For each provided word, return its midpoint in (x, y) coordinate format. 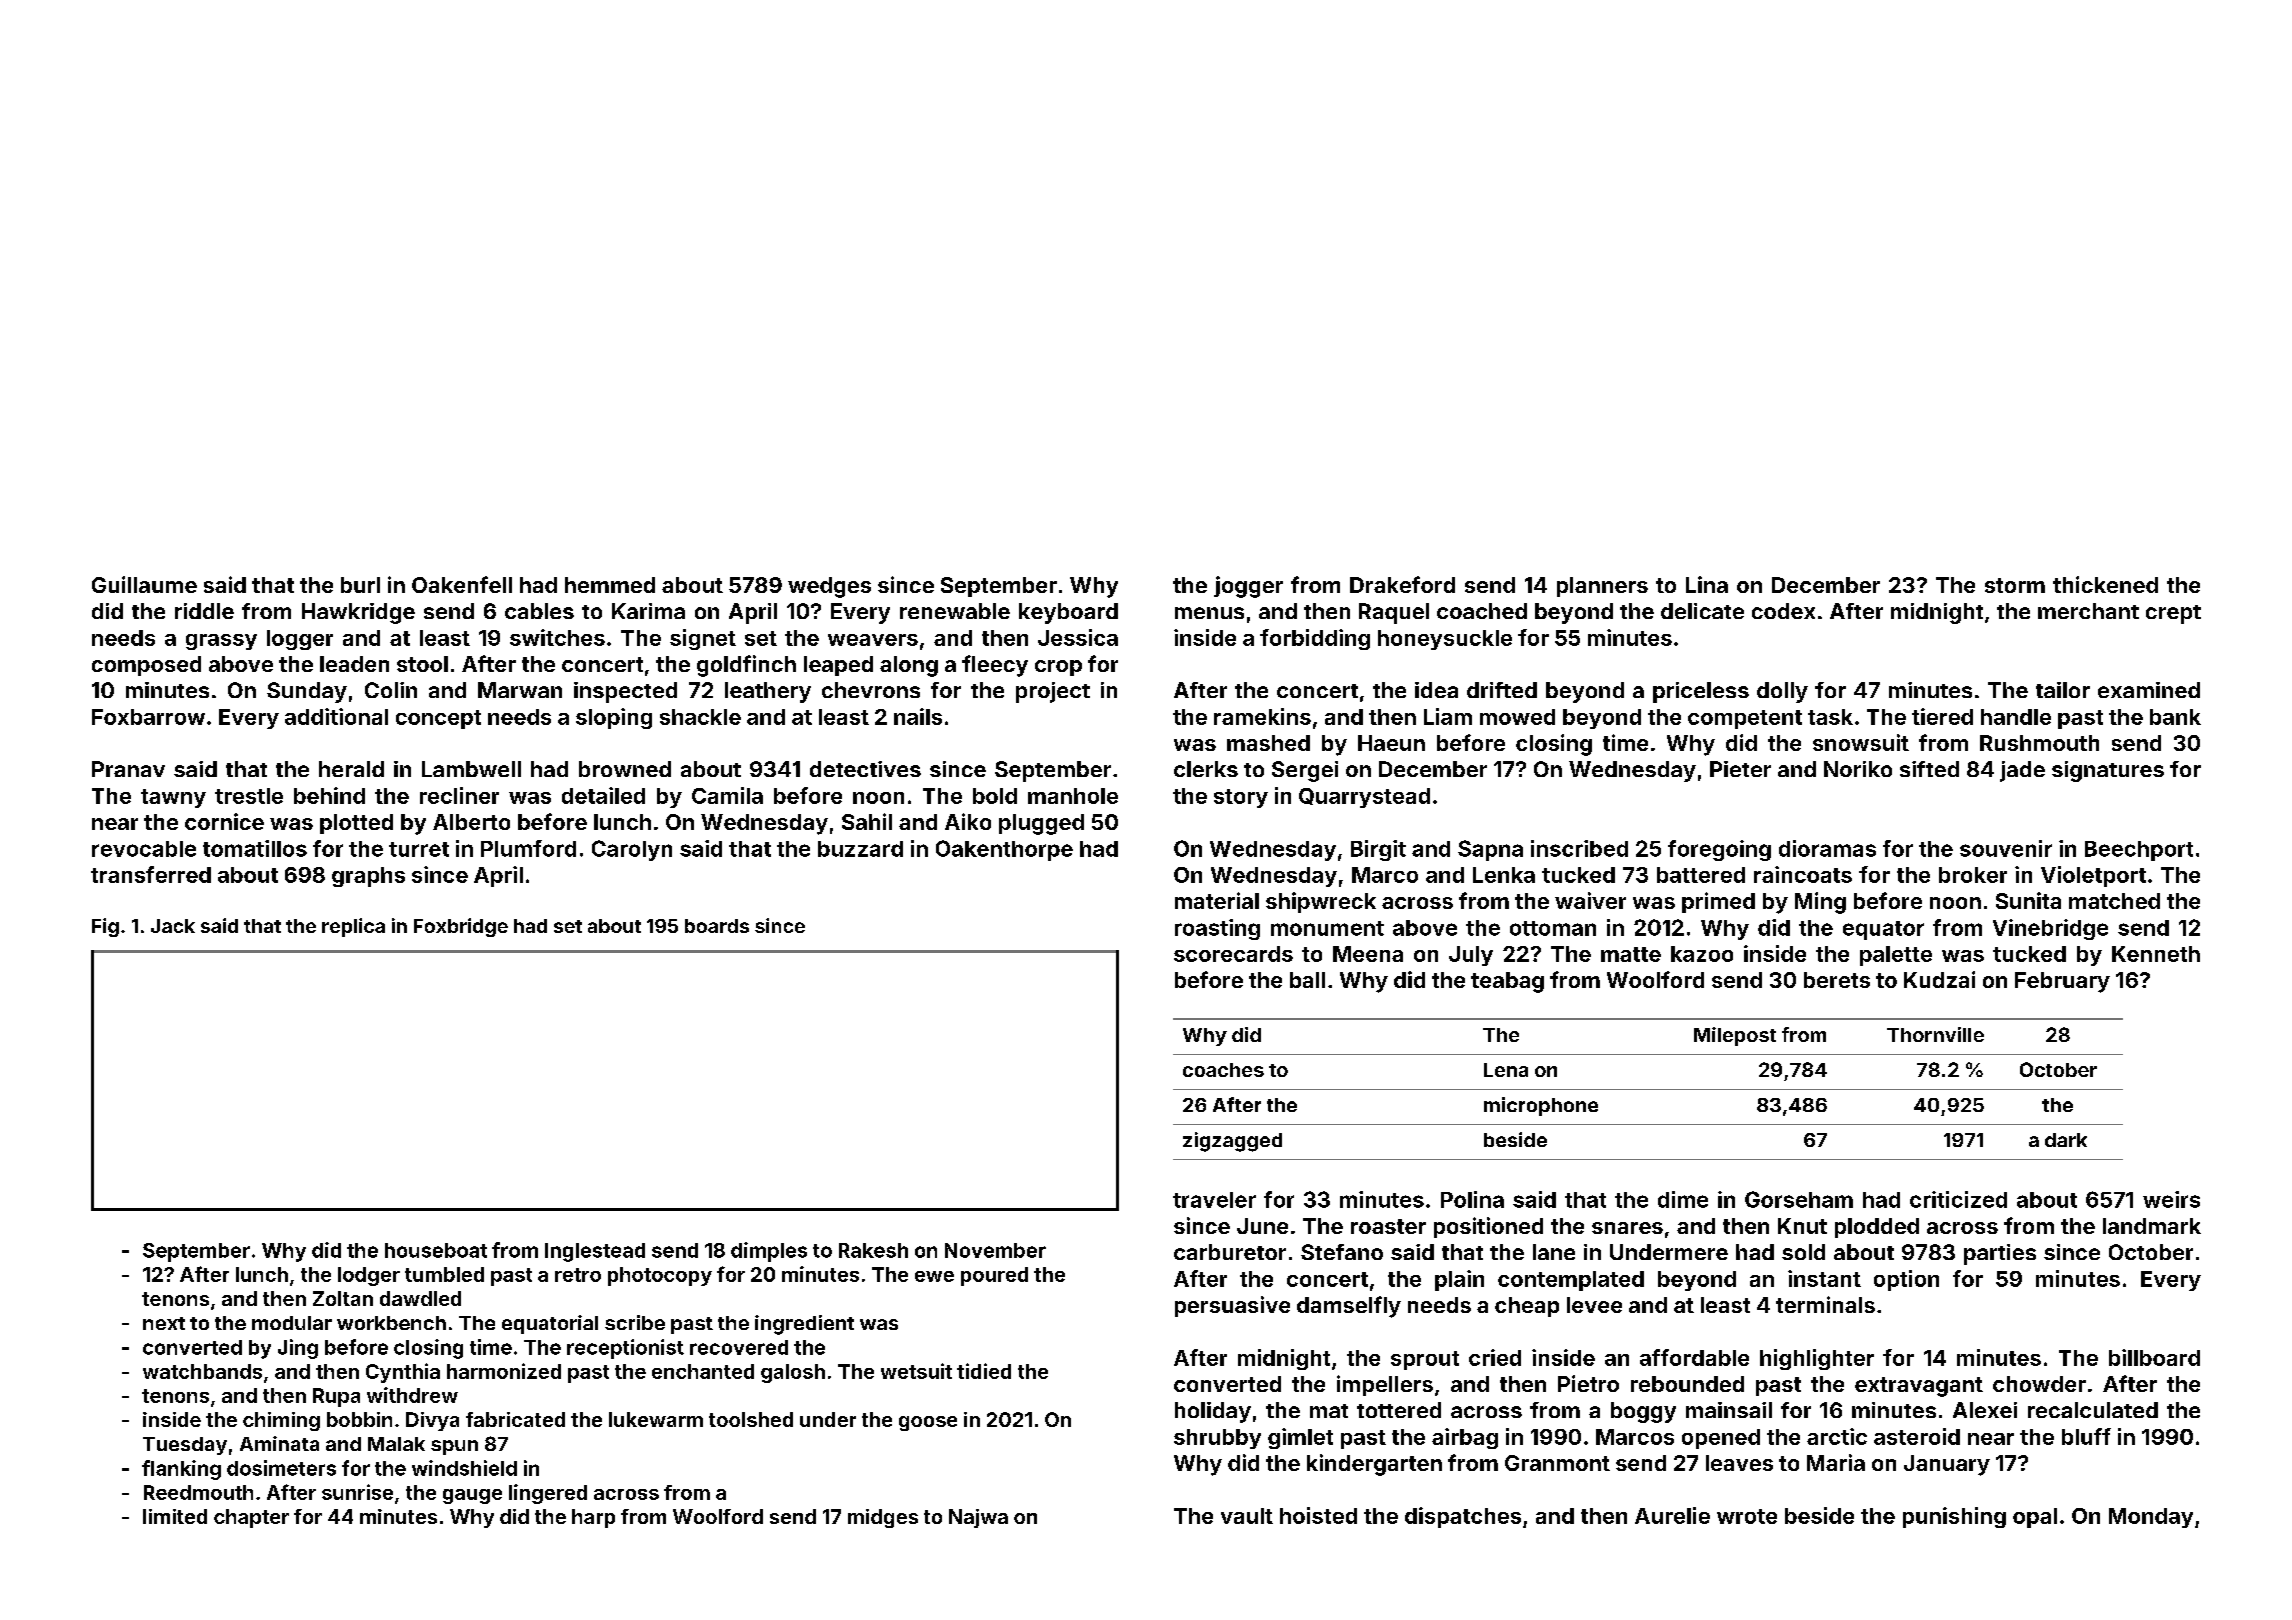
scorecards (1233, 954)
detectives (865, 769)
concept (438, 719)
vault (1247, 1516)
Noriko (1858, 769)
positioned (1488, 1227)
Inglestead (595, 1252)
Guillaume (144, 584)
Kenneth (2156, 954)
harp (593, 1518)
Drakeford (1402, 584)
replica (353, 927)
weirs (2171, 1199)
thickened (2105, 584)
